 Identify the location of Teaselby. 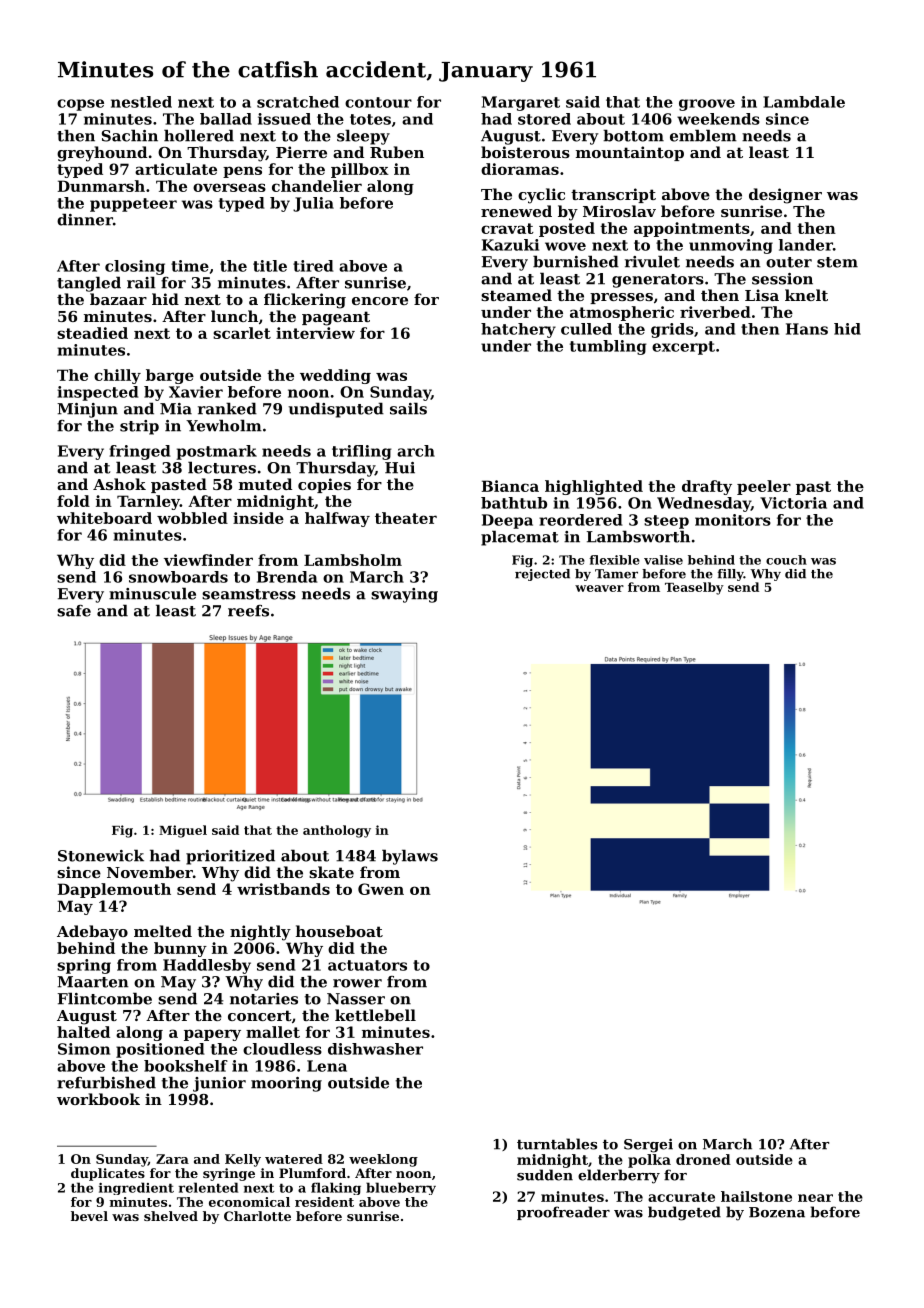
(694, 588).
